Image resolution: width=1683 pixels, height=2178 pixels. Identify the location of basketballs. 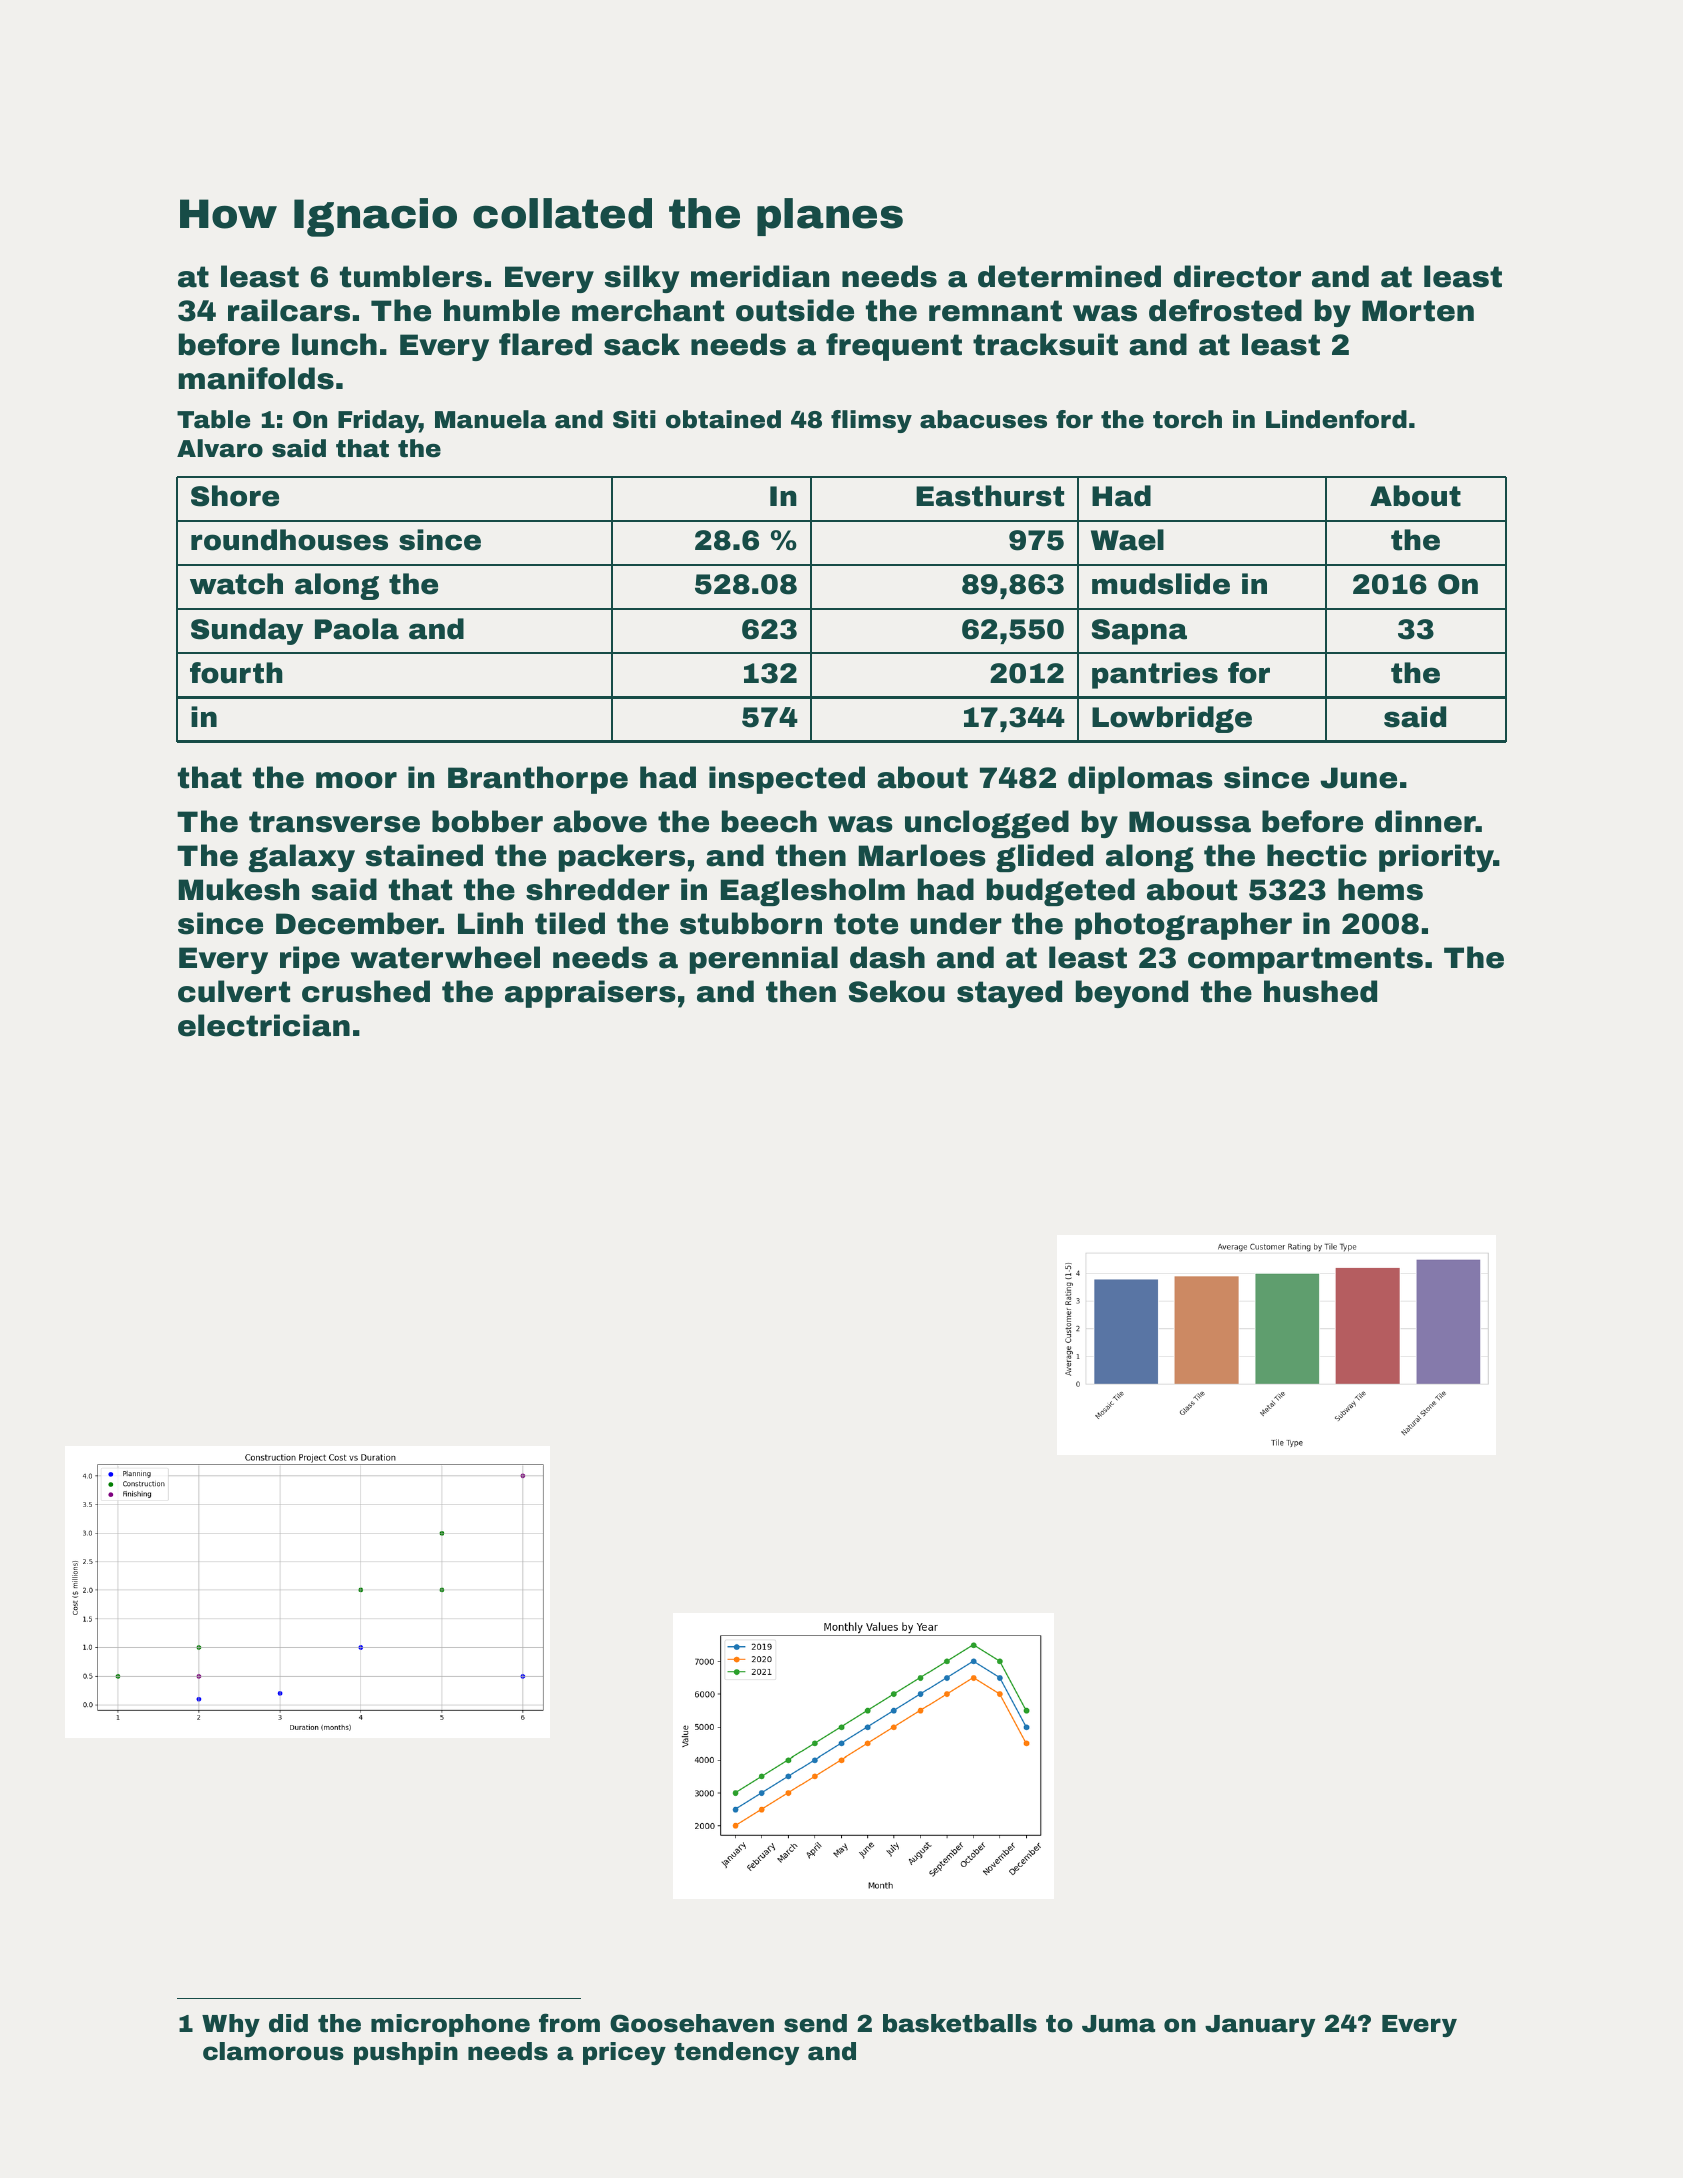
(960, 2023).
